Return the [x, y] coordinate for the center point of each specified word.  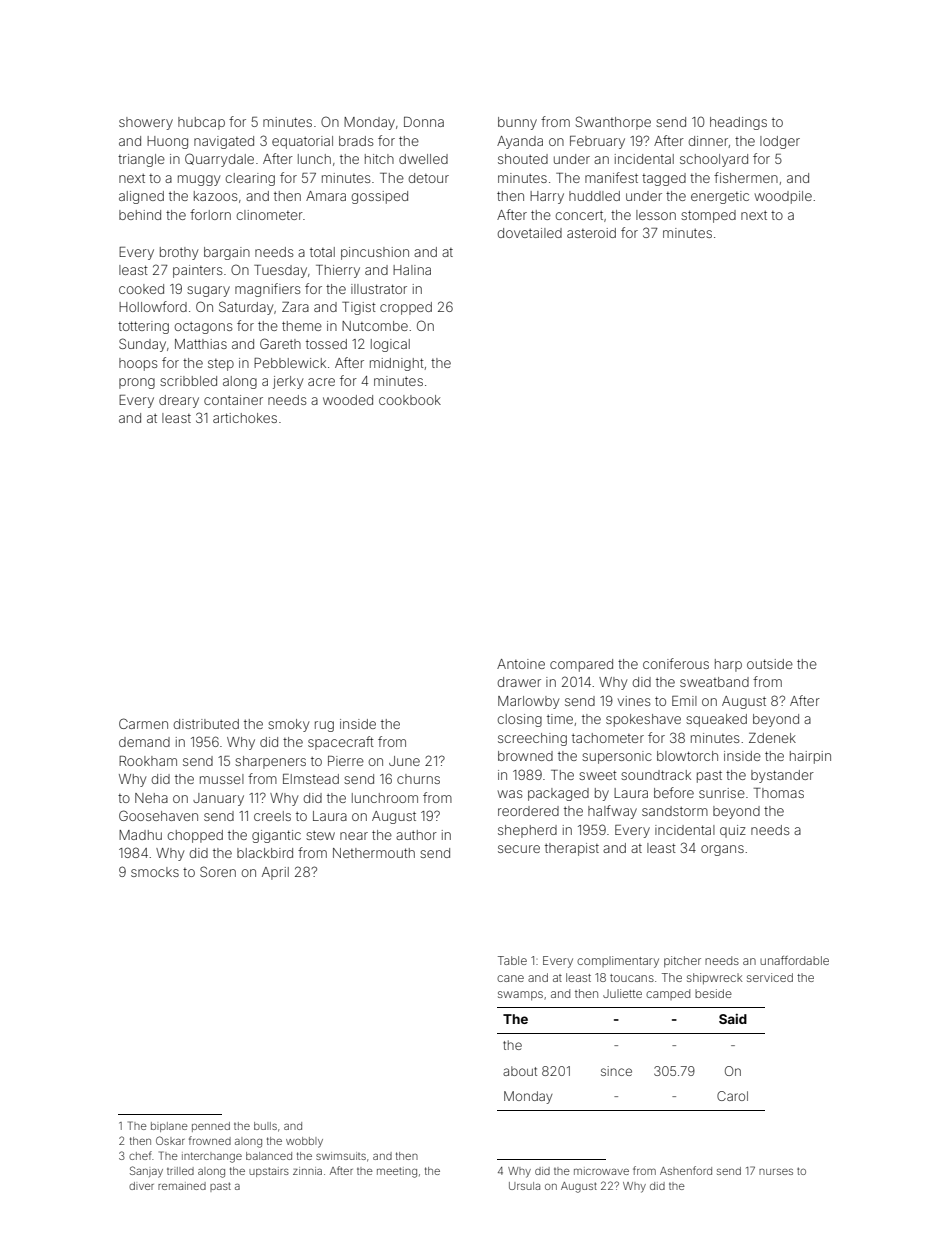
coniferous [676, 663]
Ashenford [686, 1170]
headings [738, 123]
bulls [265, 1126]
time [560, 719]
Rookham [148, 761]
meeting [397, 1172]
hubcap [201, 123]
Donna [424, 122]
